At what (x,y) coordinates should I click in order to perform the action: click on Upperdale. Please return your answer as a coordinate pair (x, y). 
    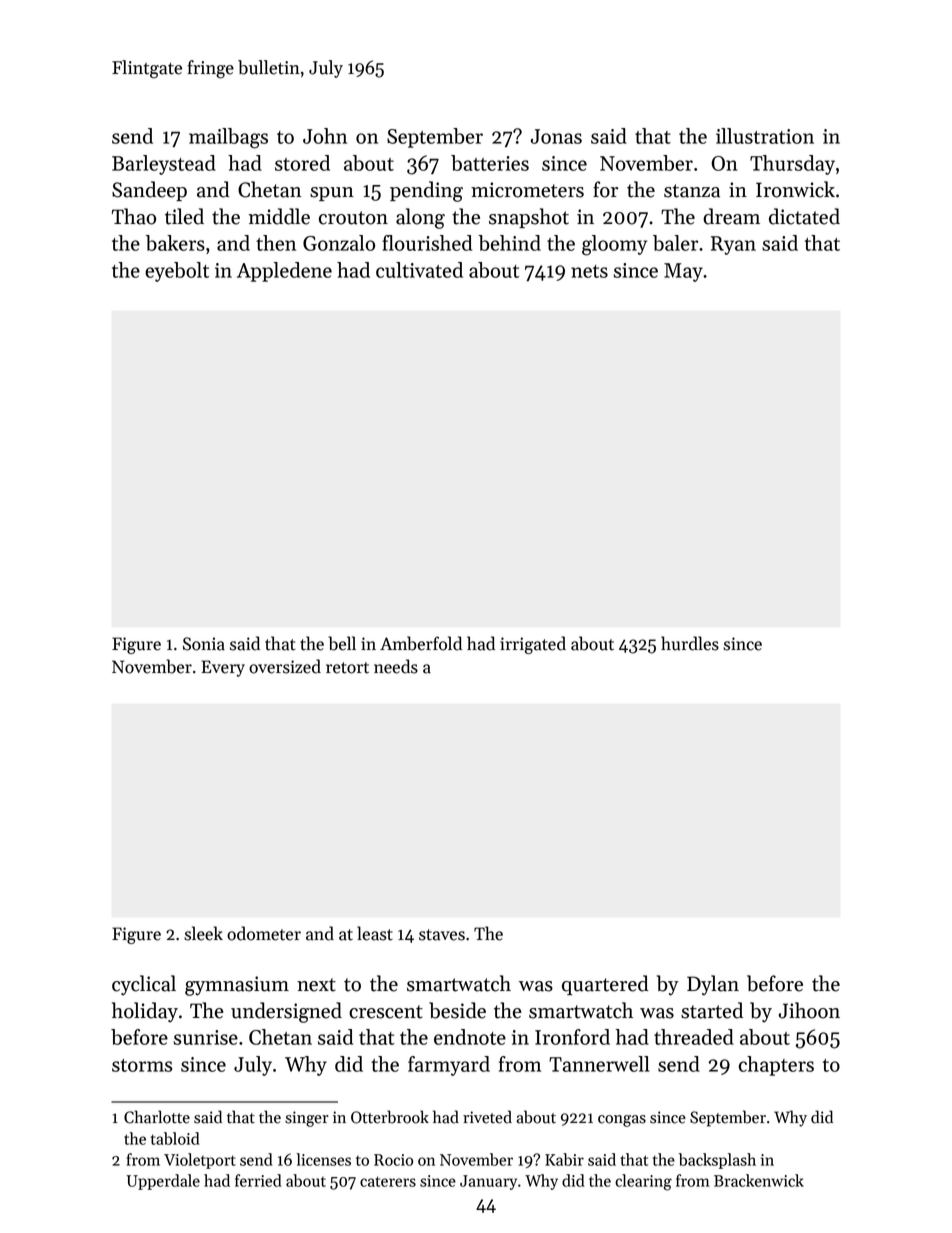
    Looking at the image, I should click on (163, 1182).
